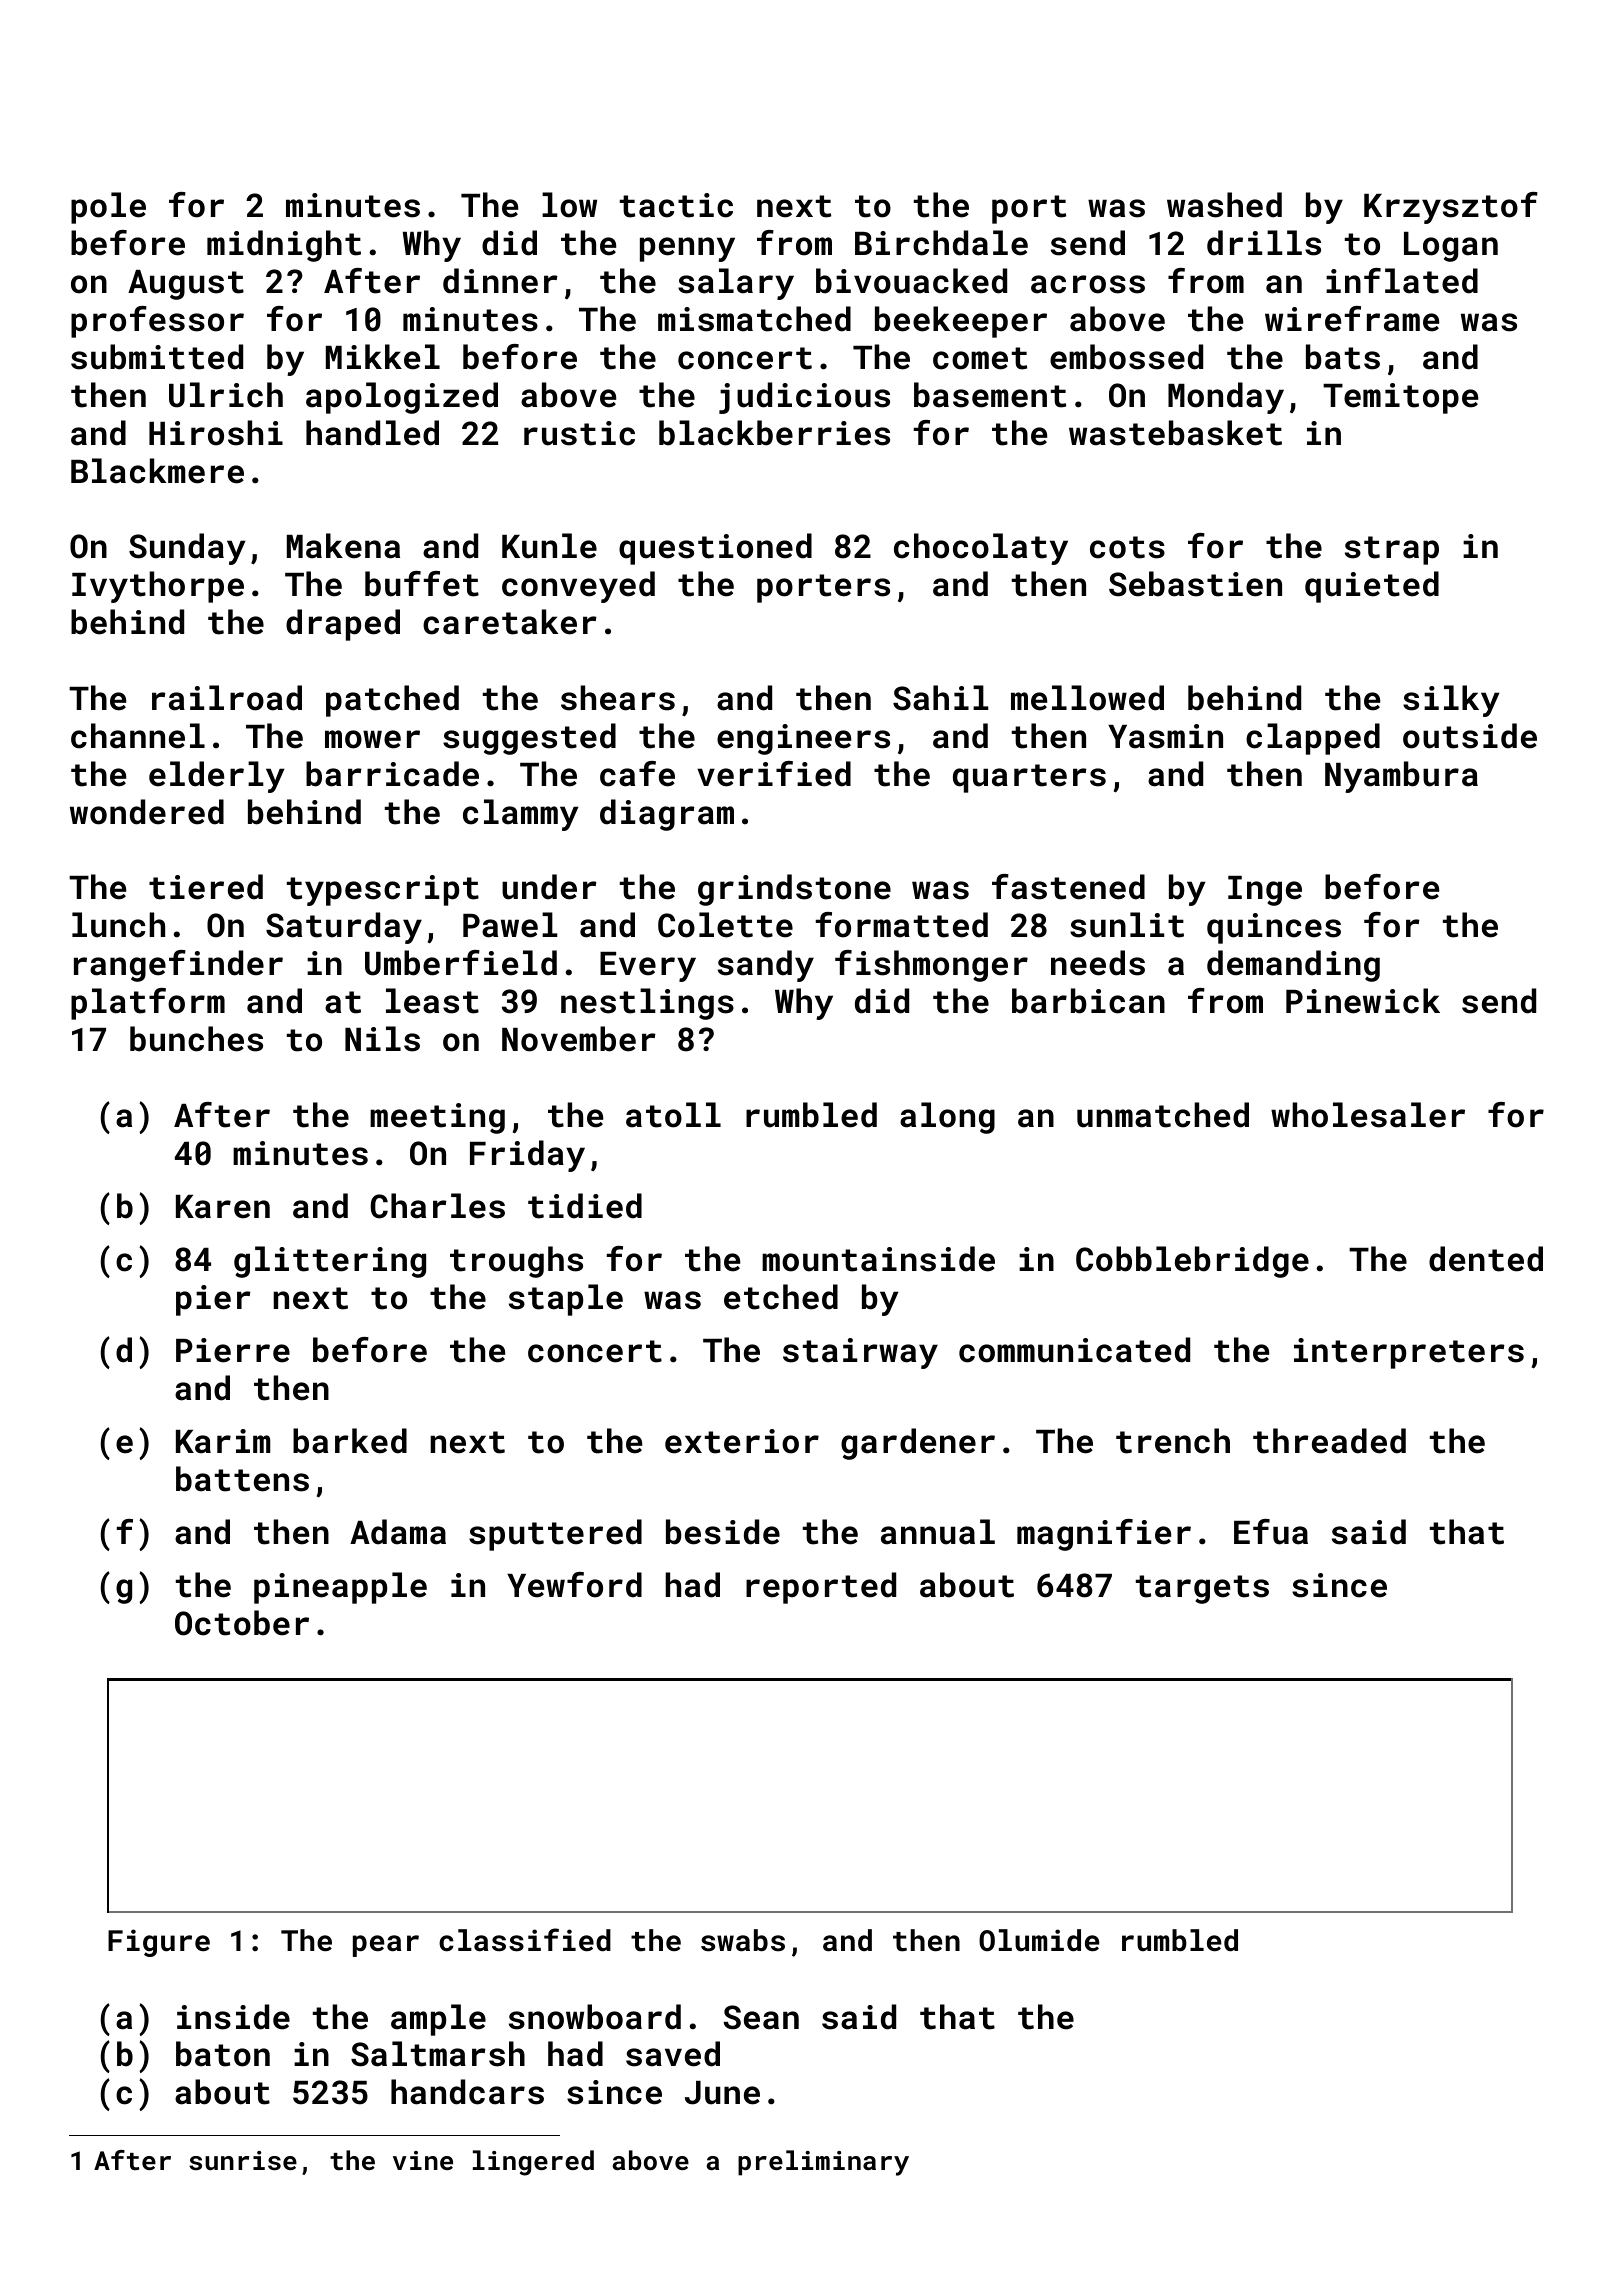 This screenshot has width=1620, height=2292. What do you see at coordinates (108, 208) in the screenshot?
I see `pole` at bounding box center [108, 208].
